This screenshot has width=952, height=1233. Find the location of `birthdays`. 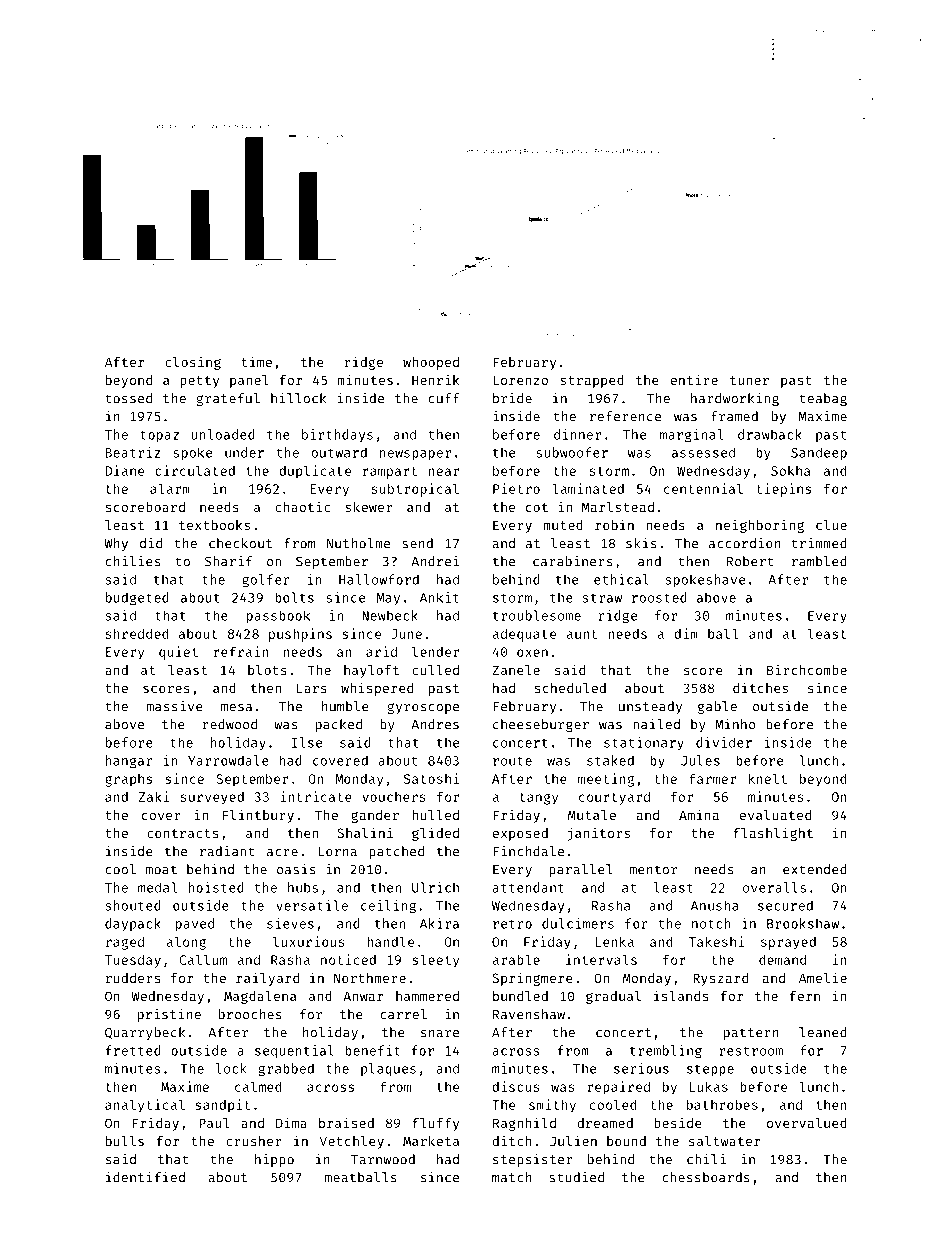

birthdays is located at coordinates (337, 435).
